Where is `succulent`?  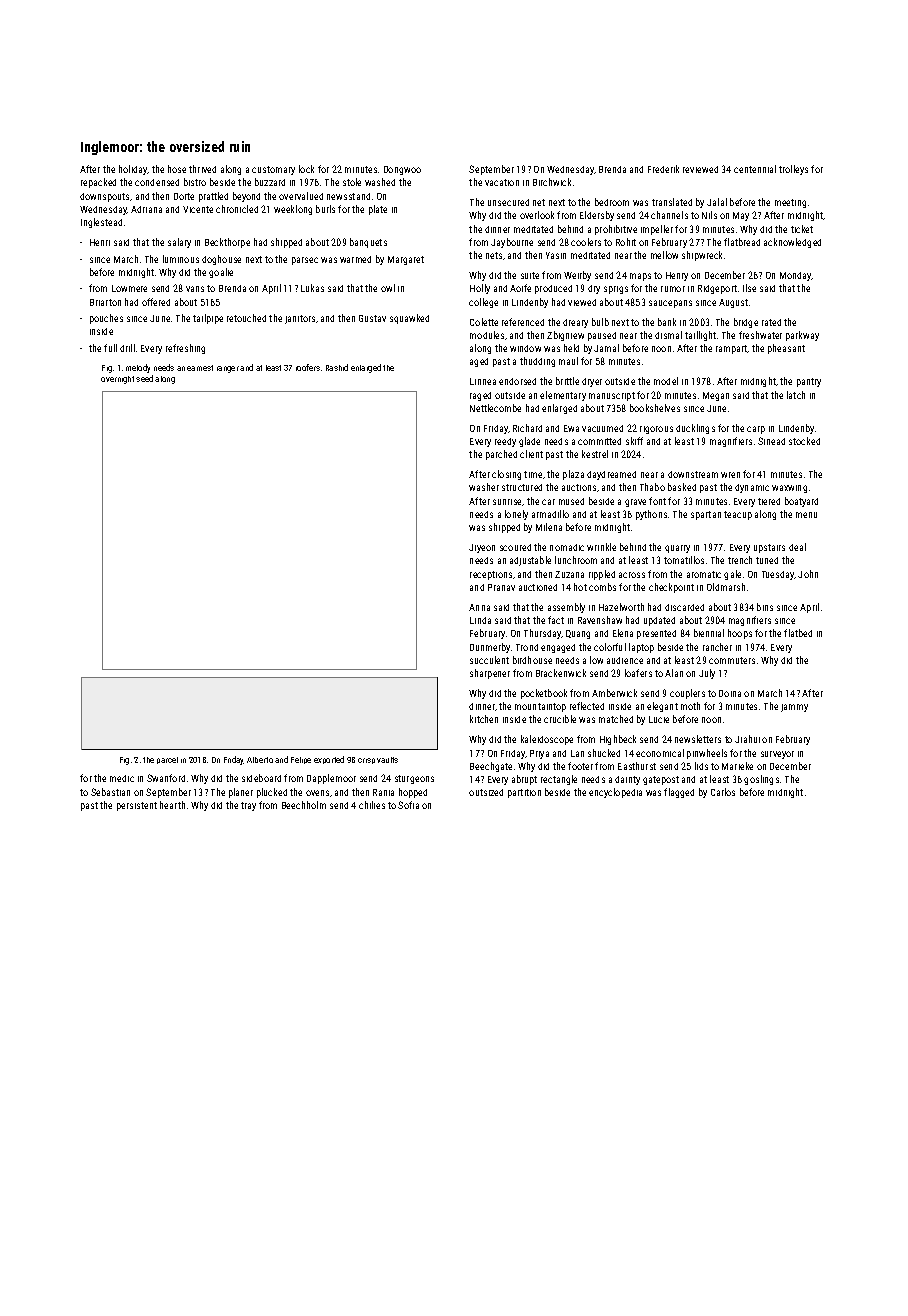 succulent is located at coordinates (489, 660).
